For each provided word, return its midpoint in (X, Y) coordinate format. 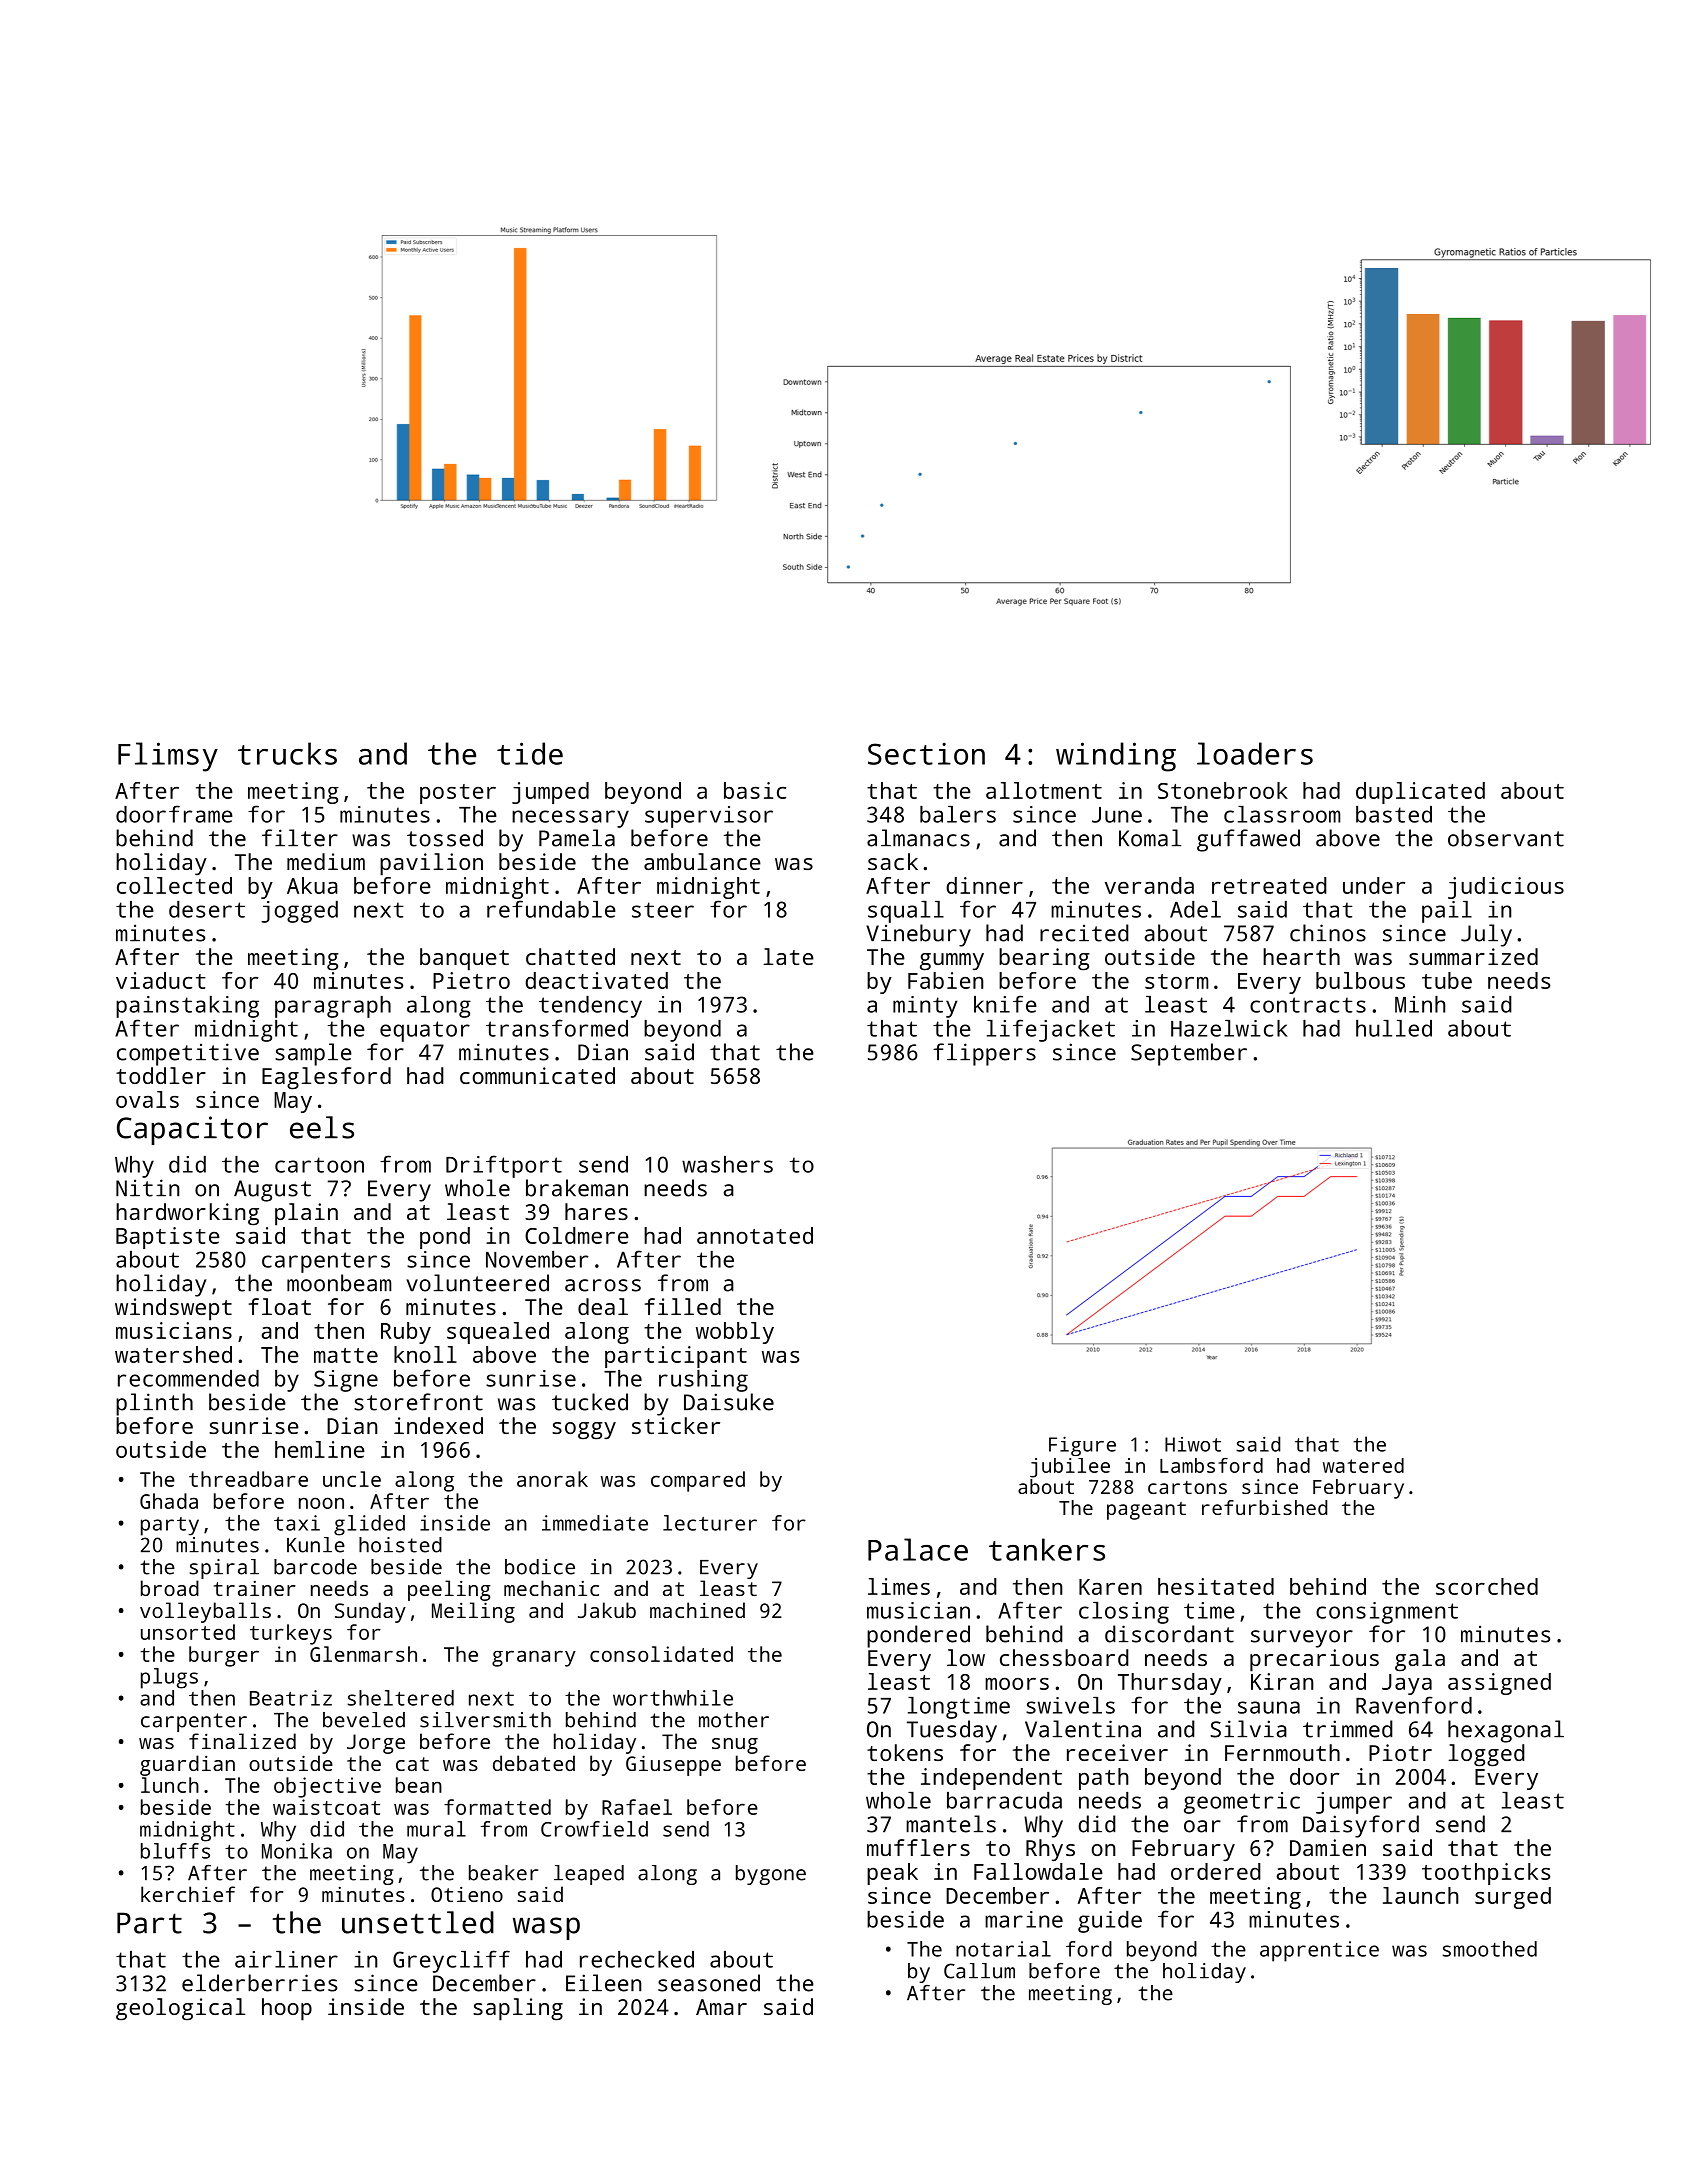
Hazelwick (1229, 1028)
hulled (1394, 1028)
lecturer (710, 1523)
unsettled (418, 1922)
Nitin (147, 1188)
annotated (755, 1235)
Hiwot (1193, 1444)
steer (663, 910)
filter (300, 838)
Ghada (169, 1501)
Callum (979, 1971)
